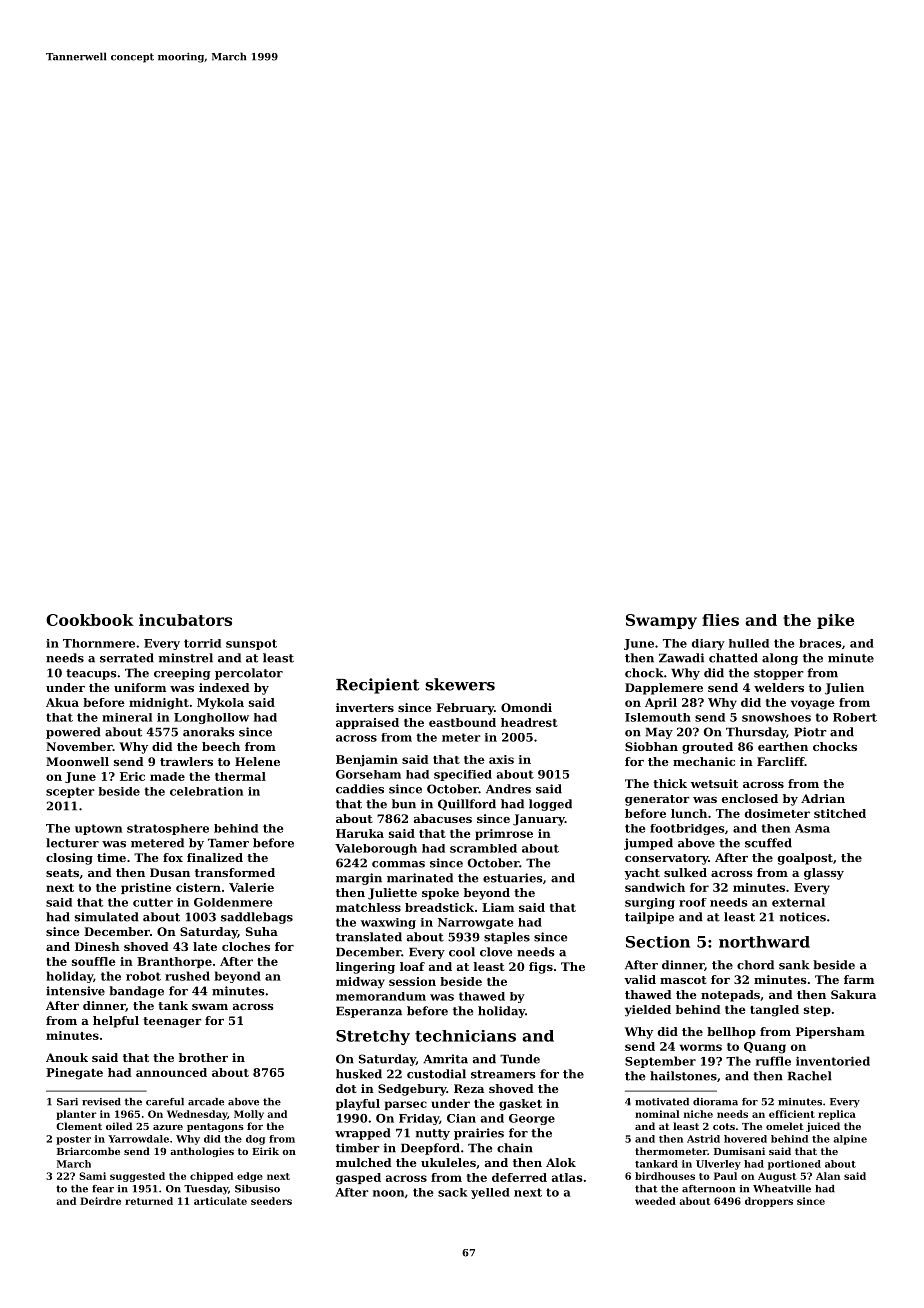  I want to click on sunspot, so click(251, 644).
